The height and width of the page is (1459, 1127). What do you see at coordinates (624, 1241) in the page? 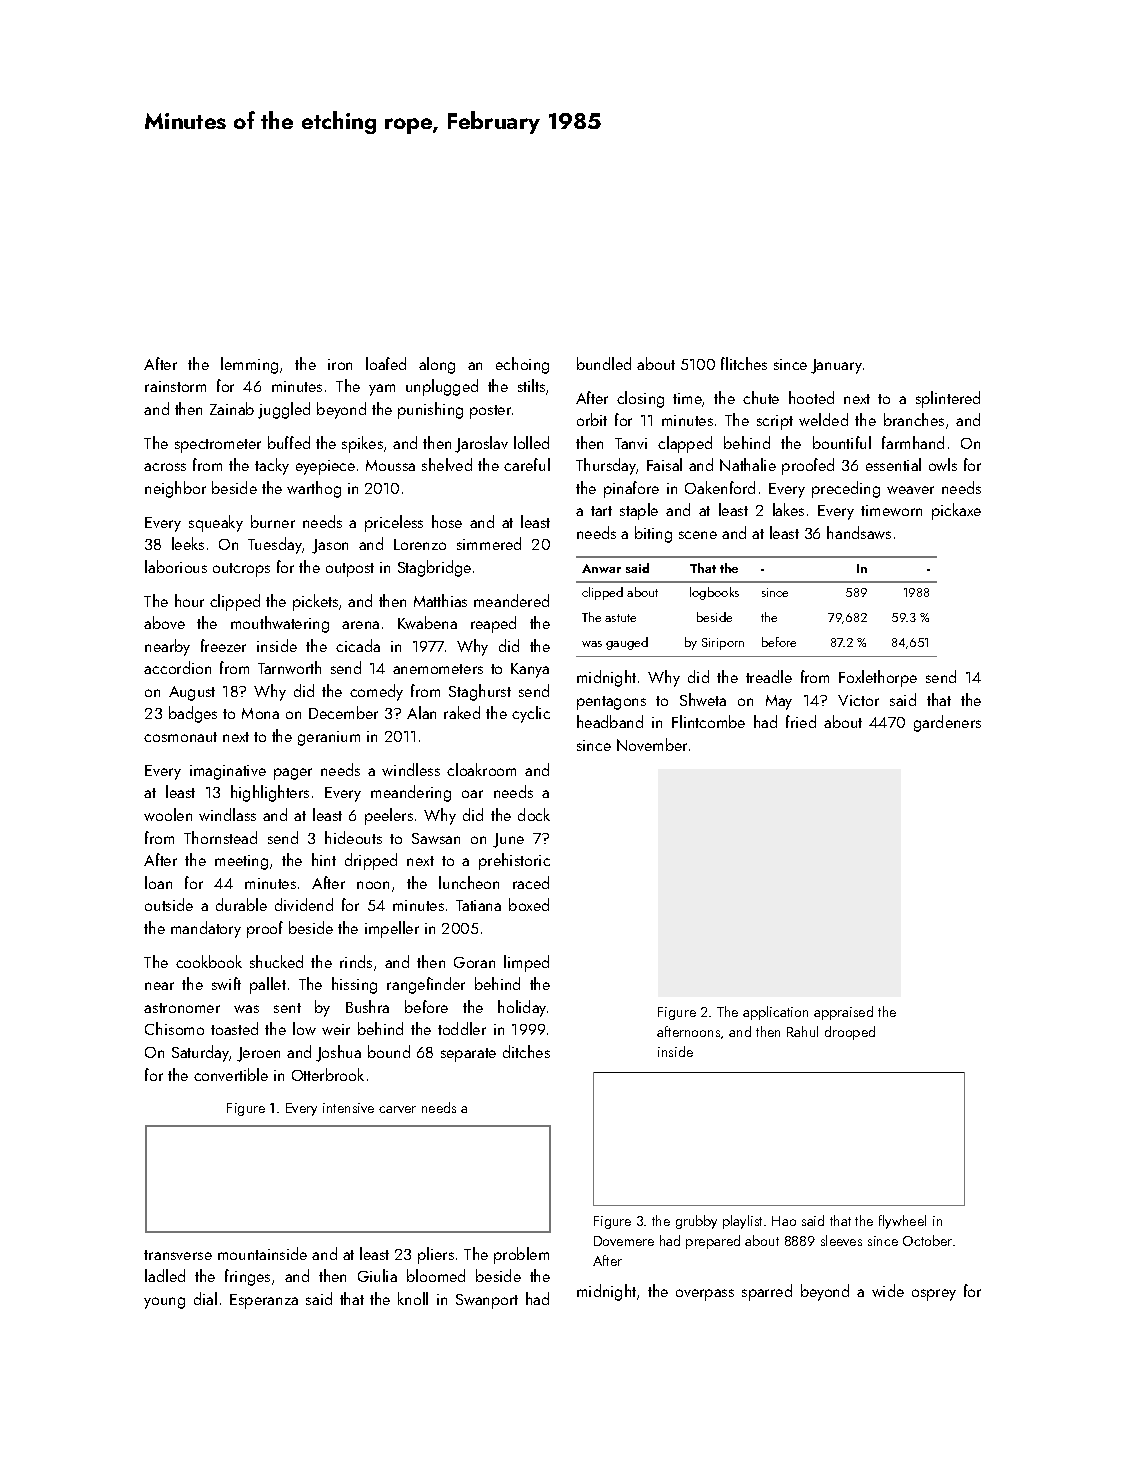
I see `Dovemere` at bounding box center [624, 1241].
